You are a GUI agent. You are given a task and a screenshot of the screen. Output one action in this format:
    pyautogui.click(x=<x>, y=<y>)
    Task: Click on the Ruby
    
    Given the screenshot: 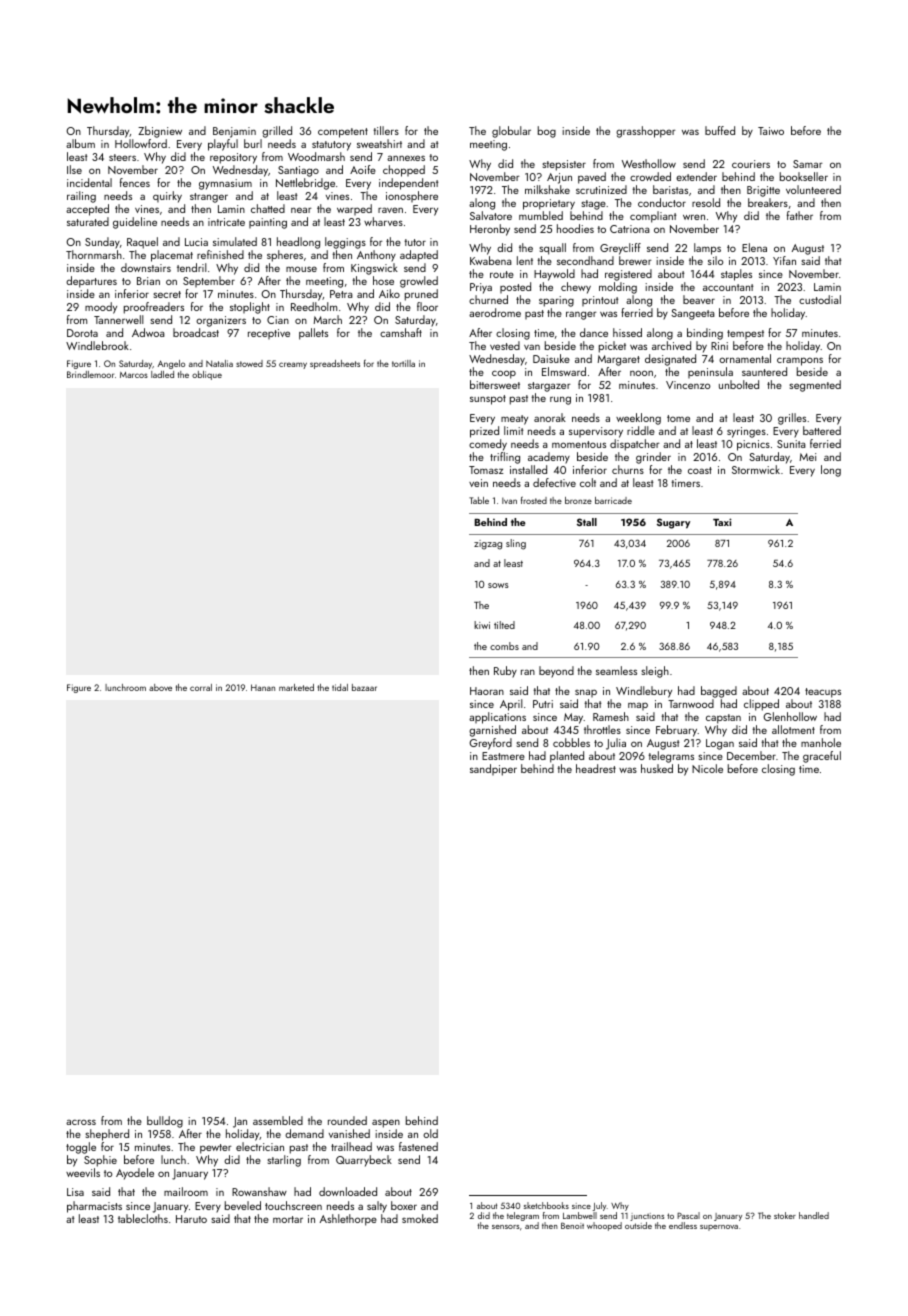 What is the action you would take?
    pyautogui.click(x=505, y=672)
